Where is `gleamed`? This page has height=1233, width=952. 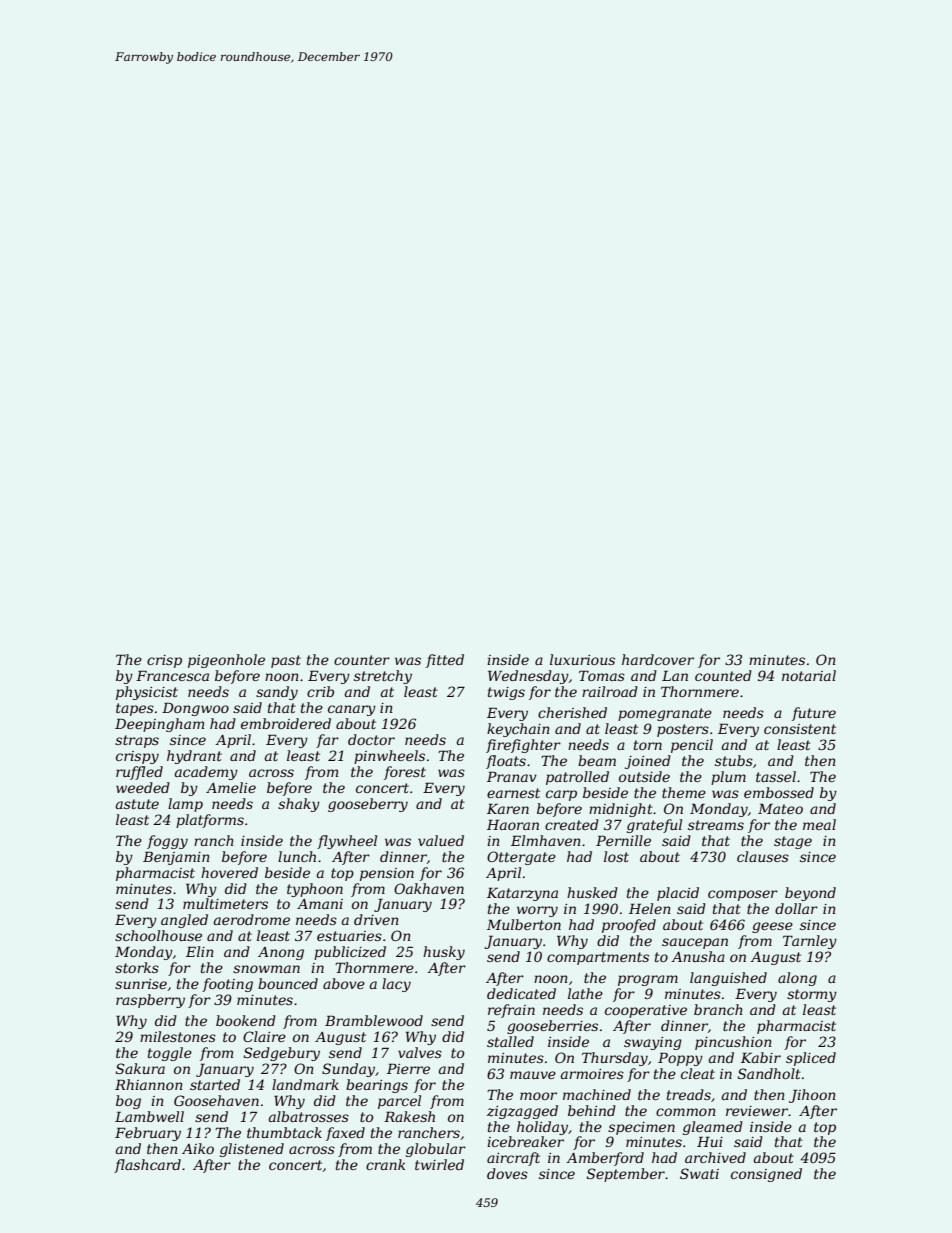
gleamed is located at coordinates (713, 1128).
